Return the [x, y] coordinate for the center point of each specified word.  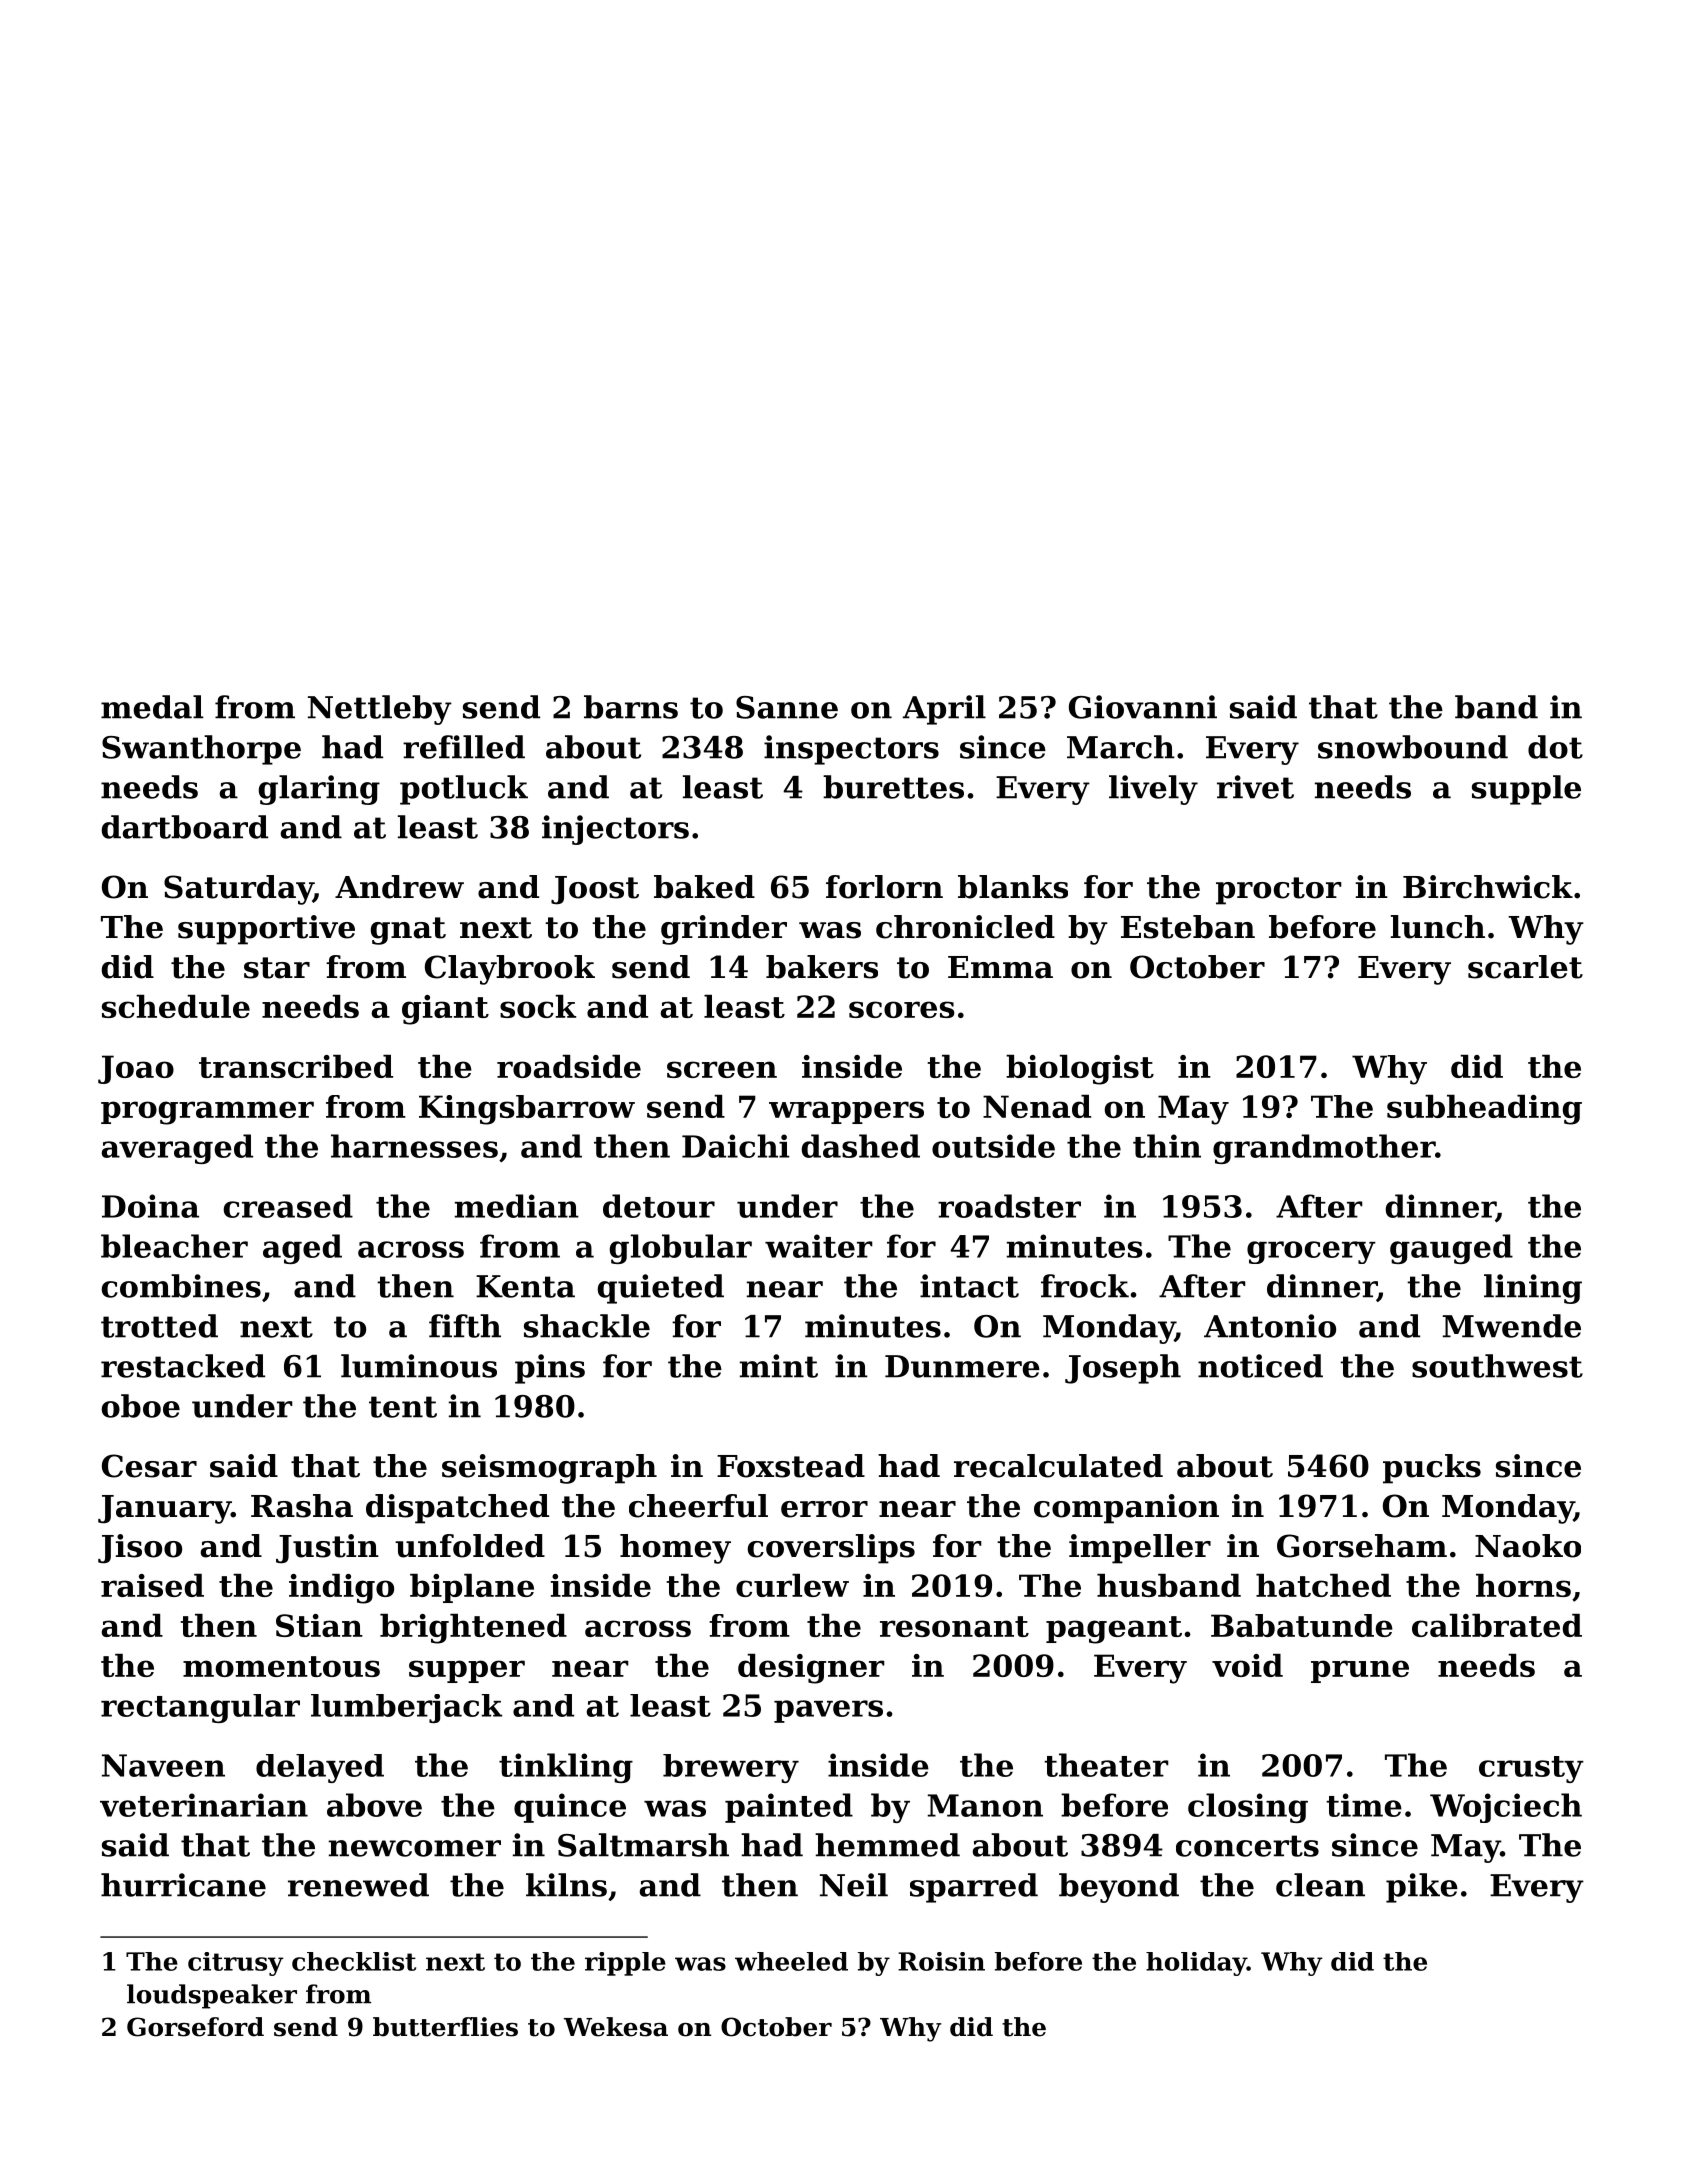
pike [1422, 1888]
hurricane [183, 1885]
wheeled [791, 1961]
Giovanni [1143, 707]
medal [152, 707]
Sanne [787, 707]
